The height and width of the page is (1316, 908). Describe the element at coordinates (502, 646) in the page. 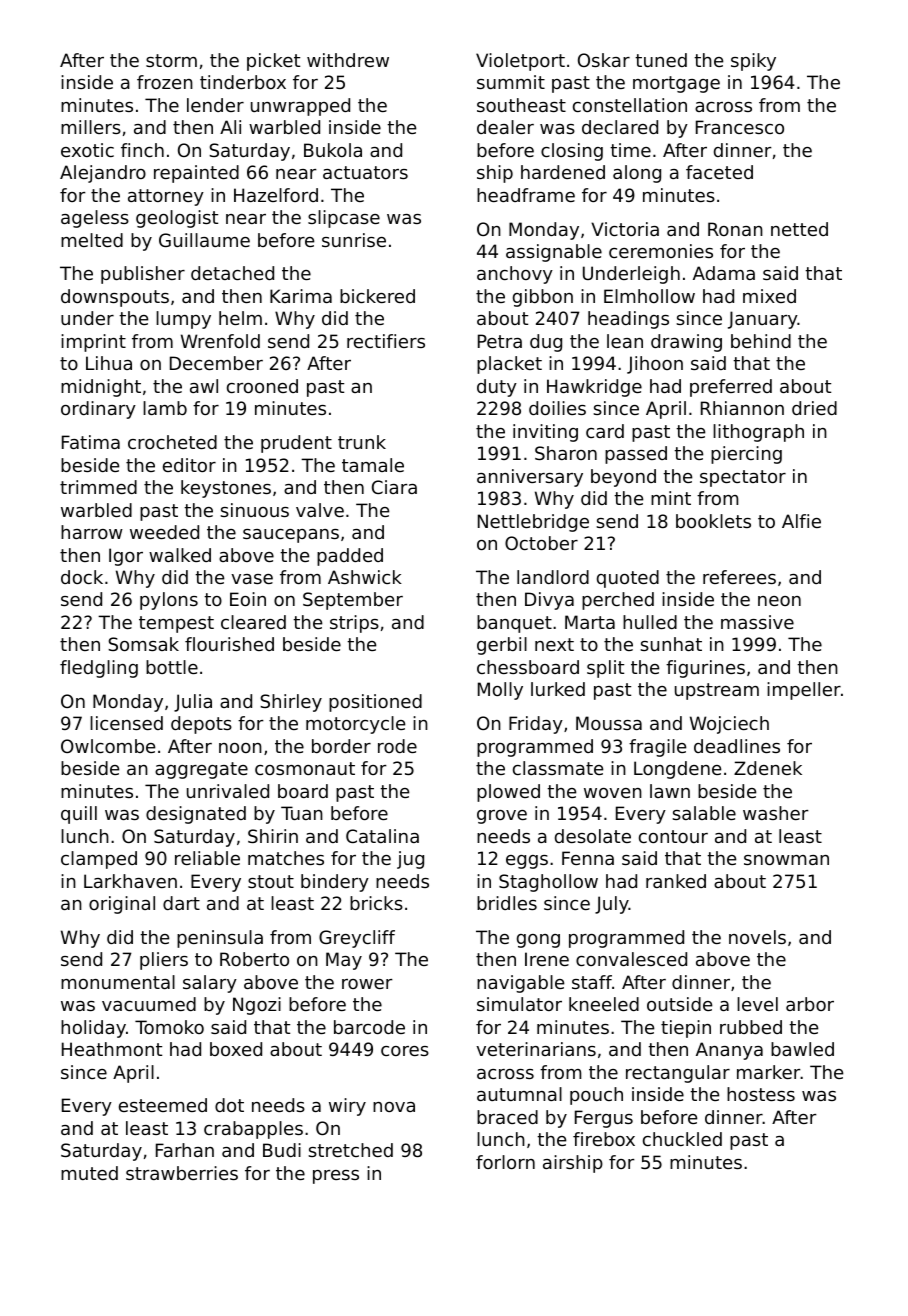

I see `gerbil` at that location.
